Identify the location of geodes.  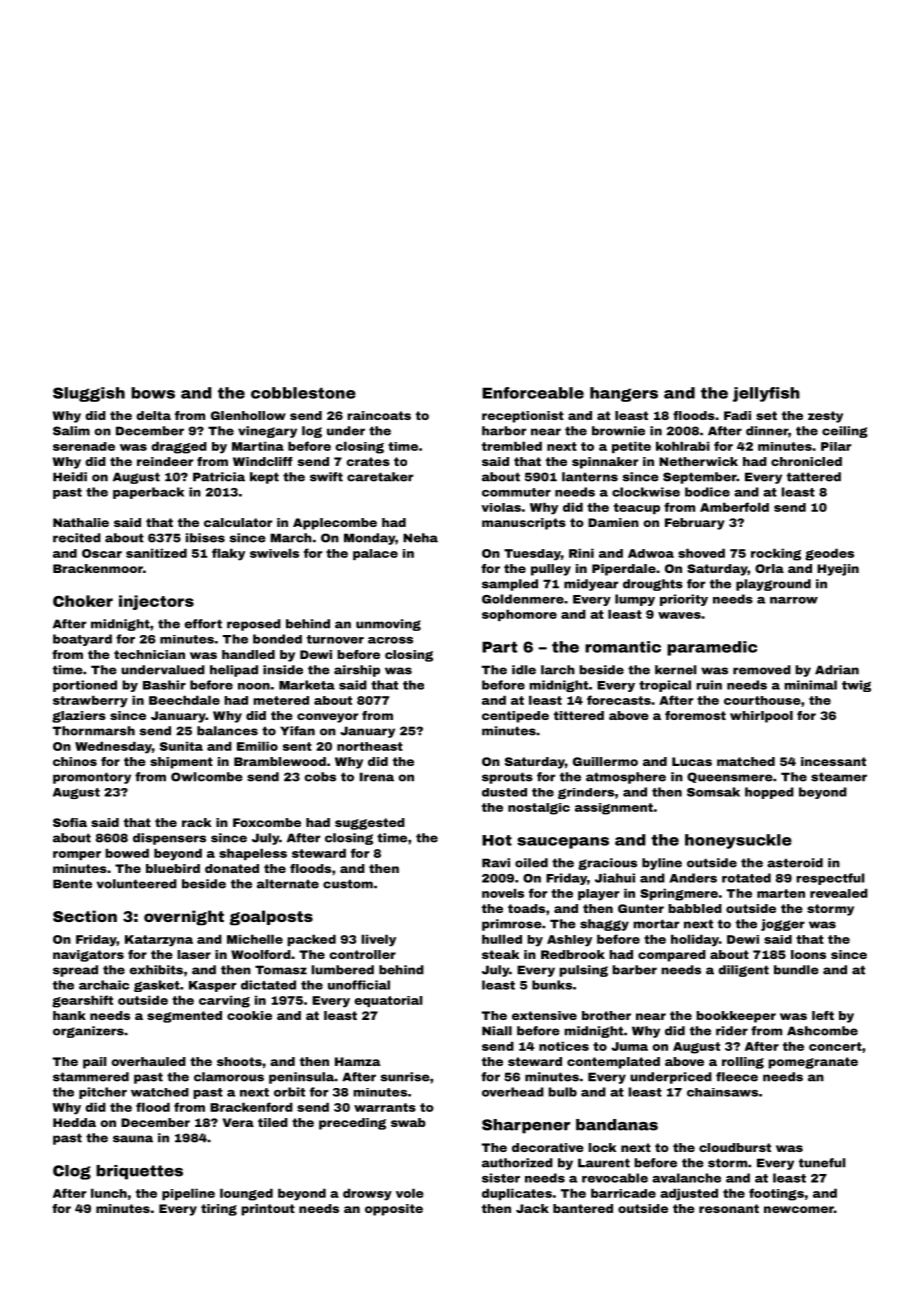
(829, 554).
